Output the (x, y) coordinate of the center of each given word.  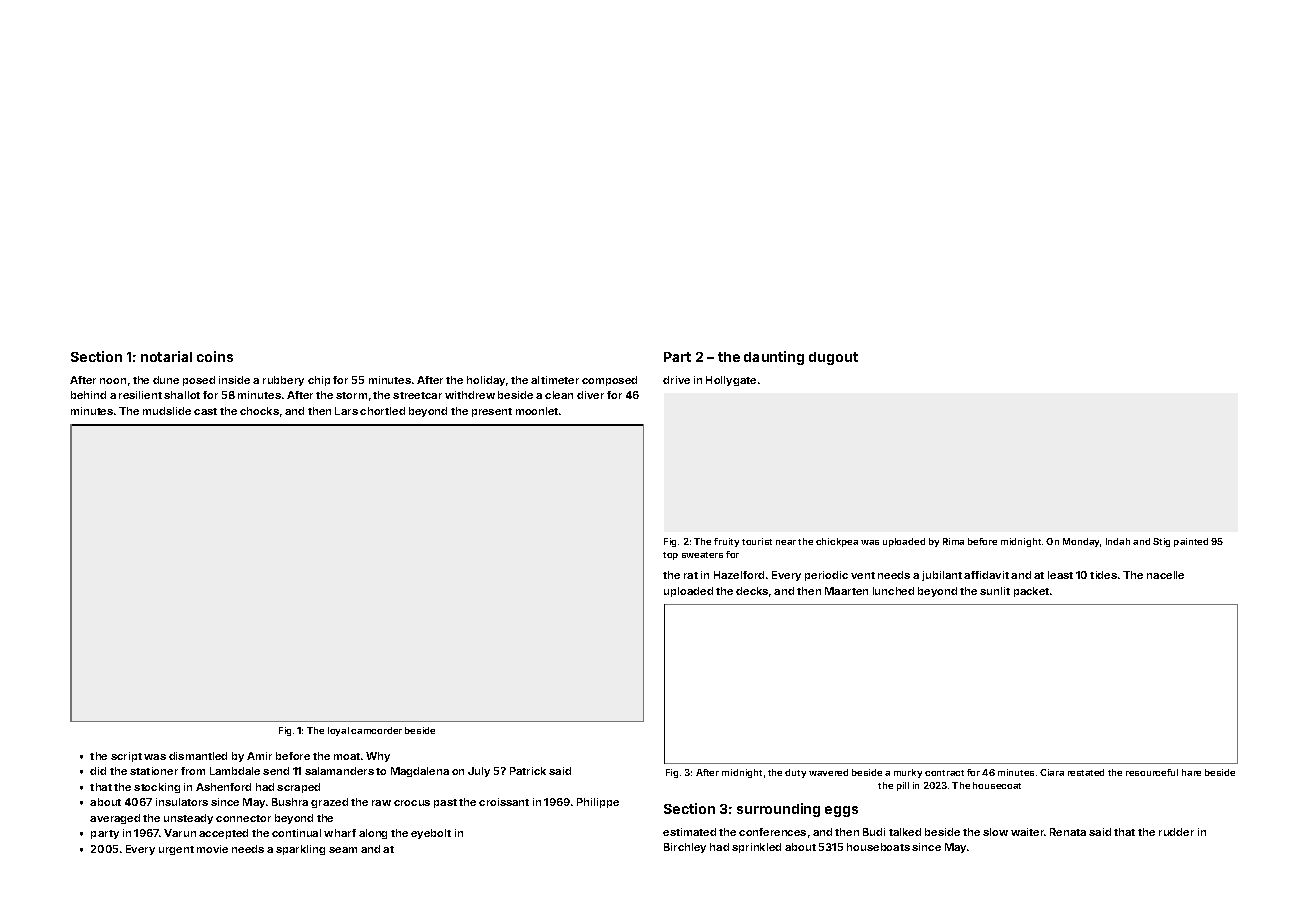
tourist (757, 541)
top (670, 556)
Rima (953, 541)
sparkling (300, 850)
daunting (774, 358)
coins (215, 356)
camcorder (376, 730)
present (492, 412)
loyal (338, 731)
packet (1031, 592)
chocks (259, 411)
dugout (833, 358)
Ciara (1052, 772)
